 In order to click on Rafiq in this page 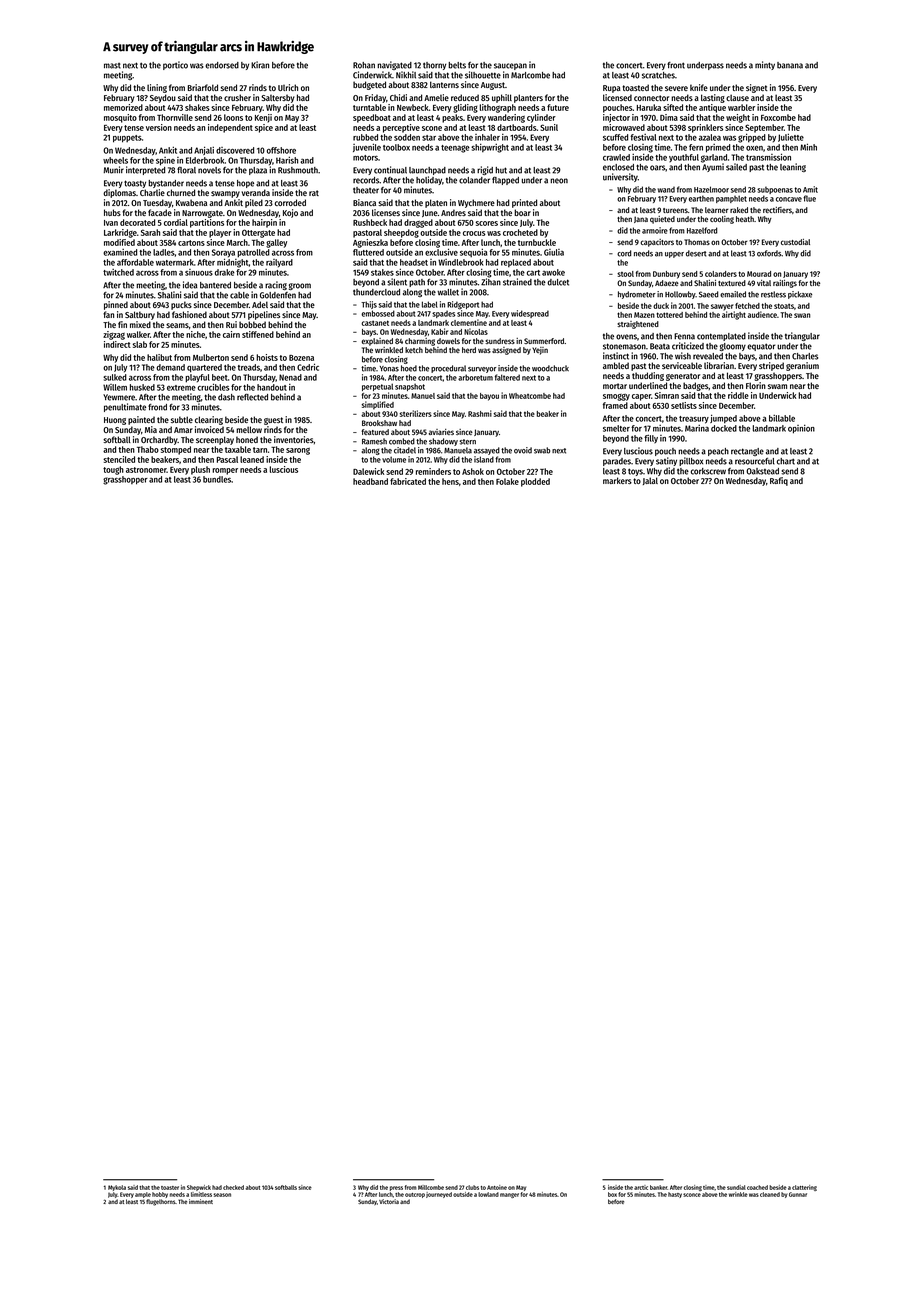, I will do `click(779, 481)`.
